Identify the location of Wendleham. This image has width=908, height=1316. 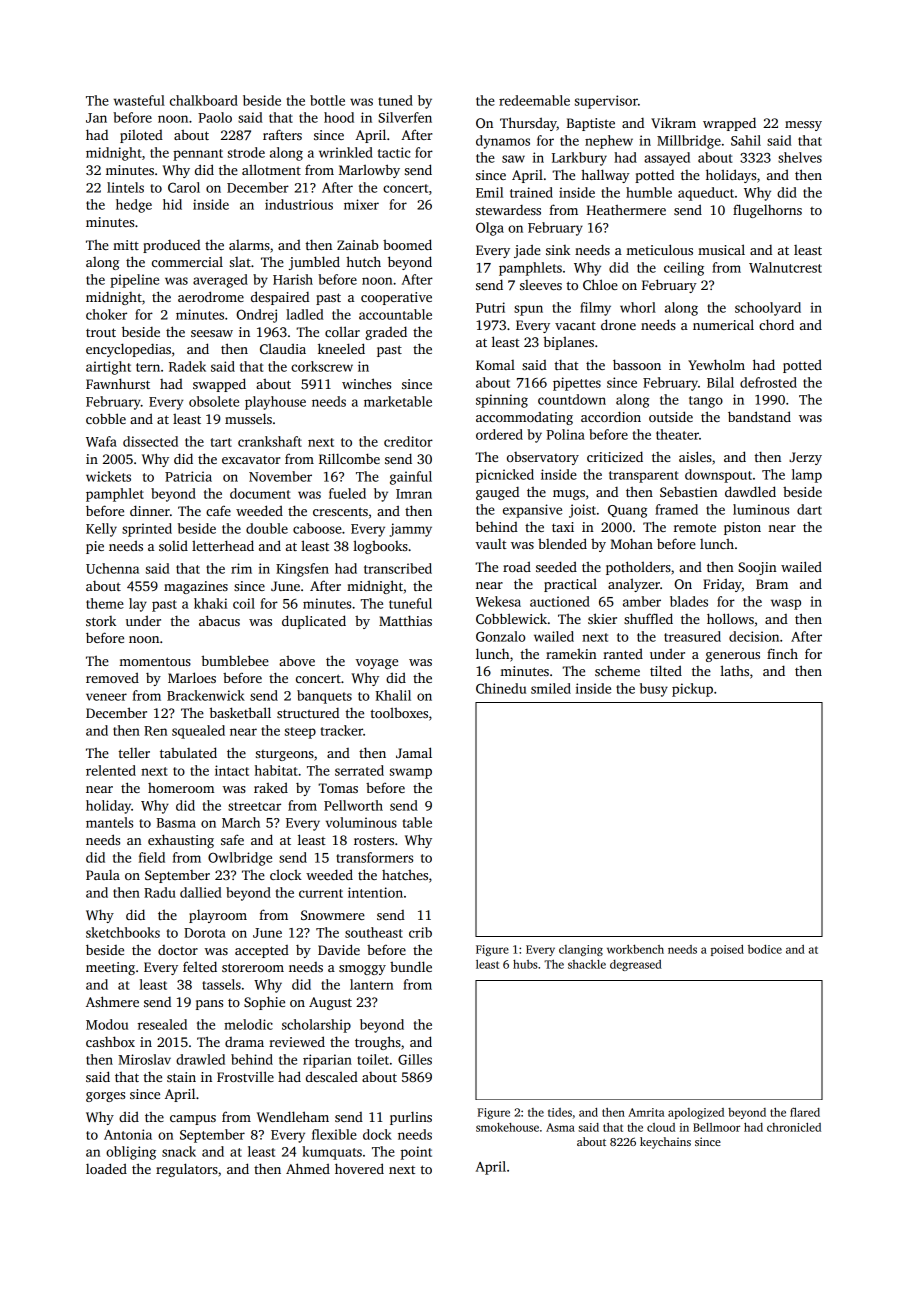
(293, 1116).
